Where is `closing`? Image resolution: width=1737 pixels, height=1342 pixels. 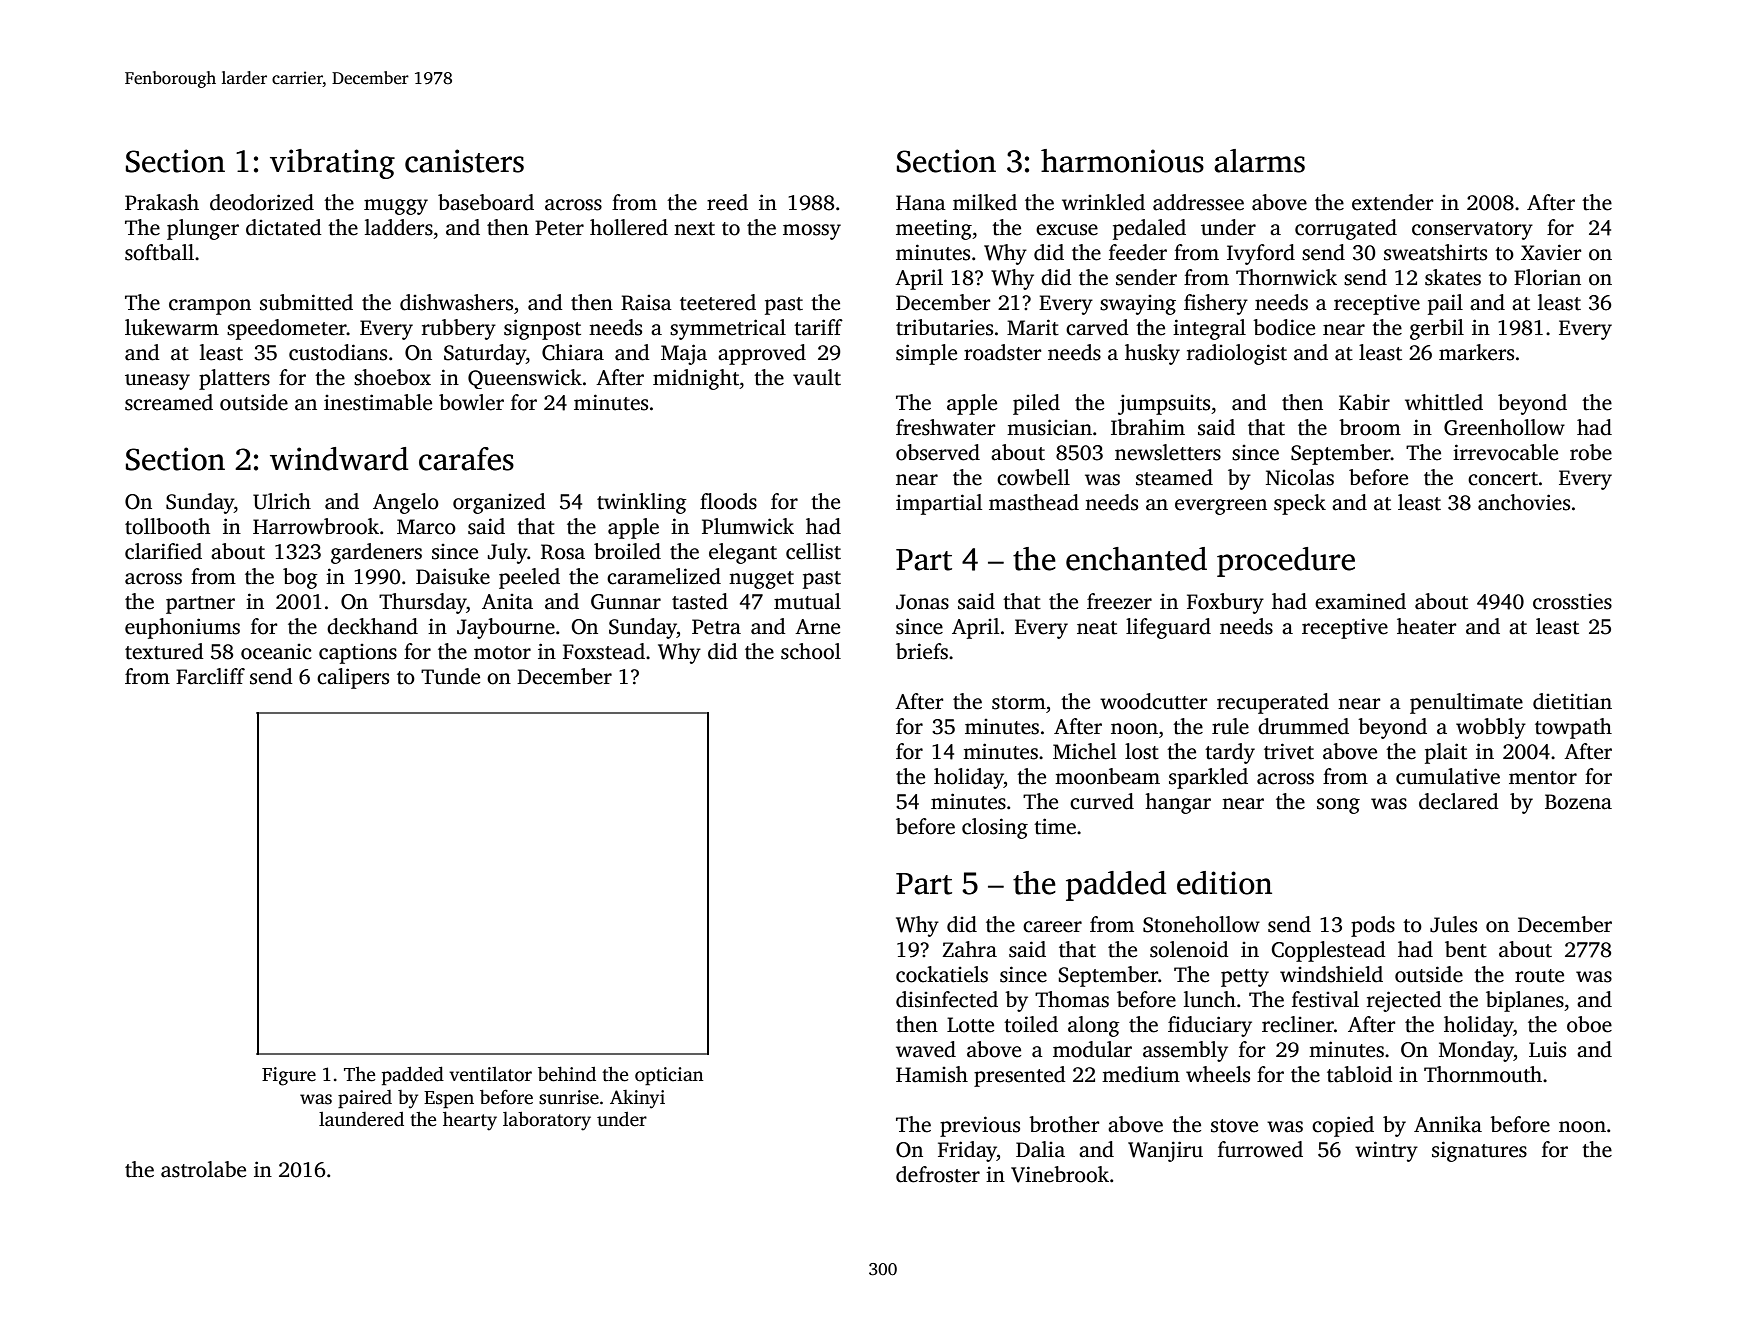 closing is located at coordinates (995, 828).
